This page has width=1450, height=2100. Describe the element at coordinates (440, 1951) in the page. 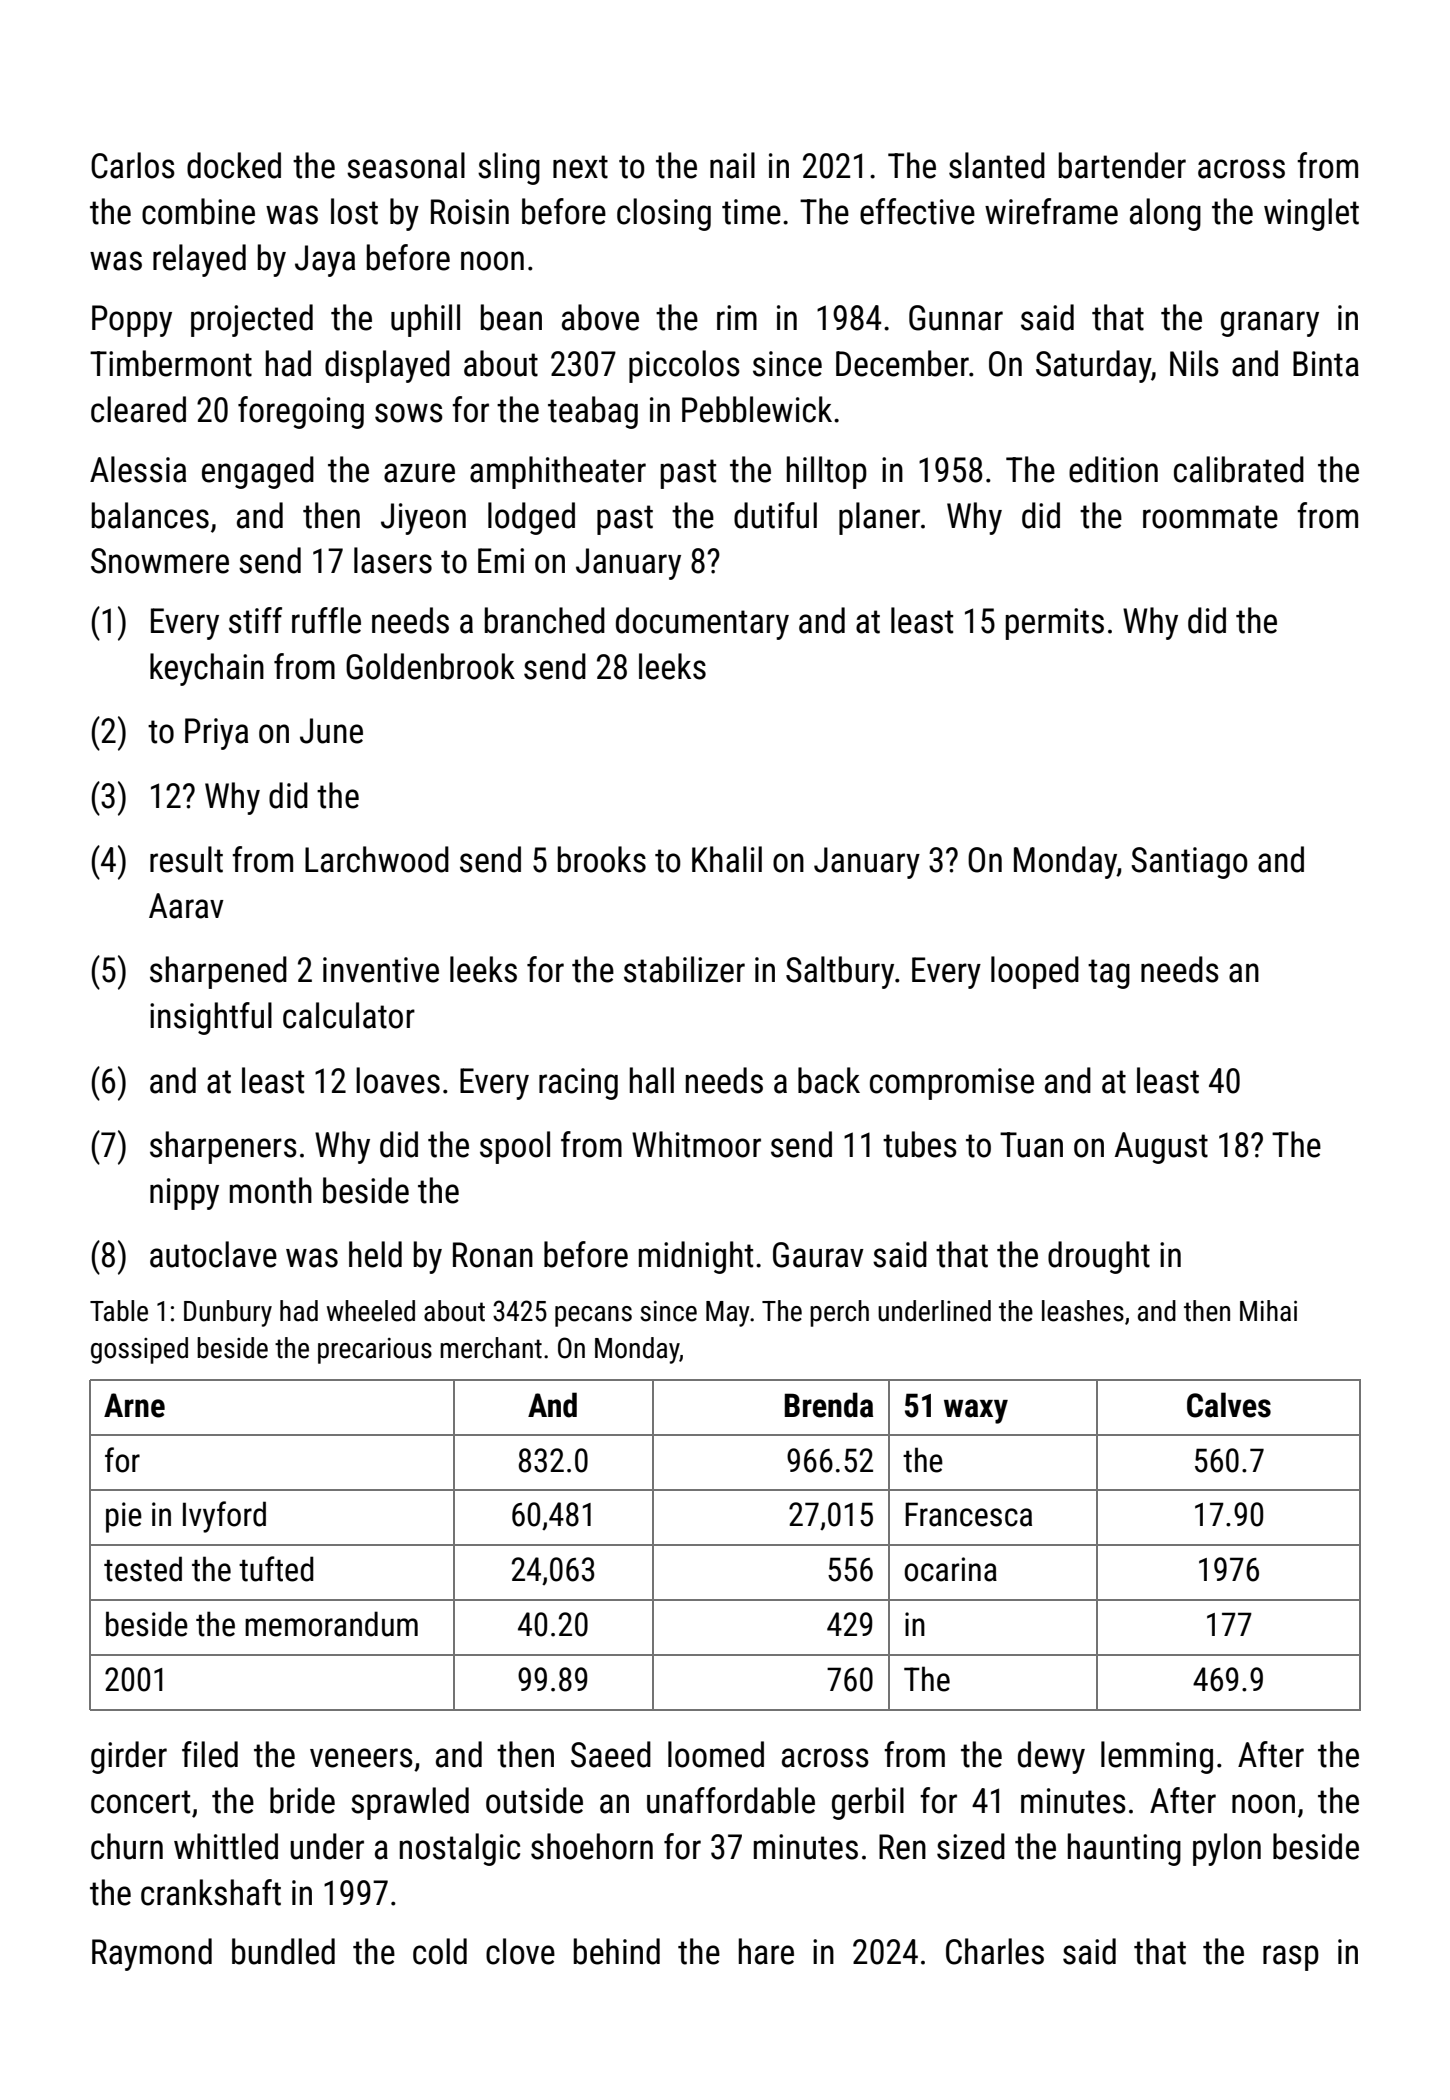

I see `cold` at that location.
